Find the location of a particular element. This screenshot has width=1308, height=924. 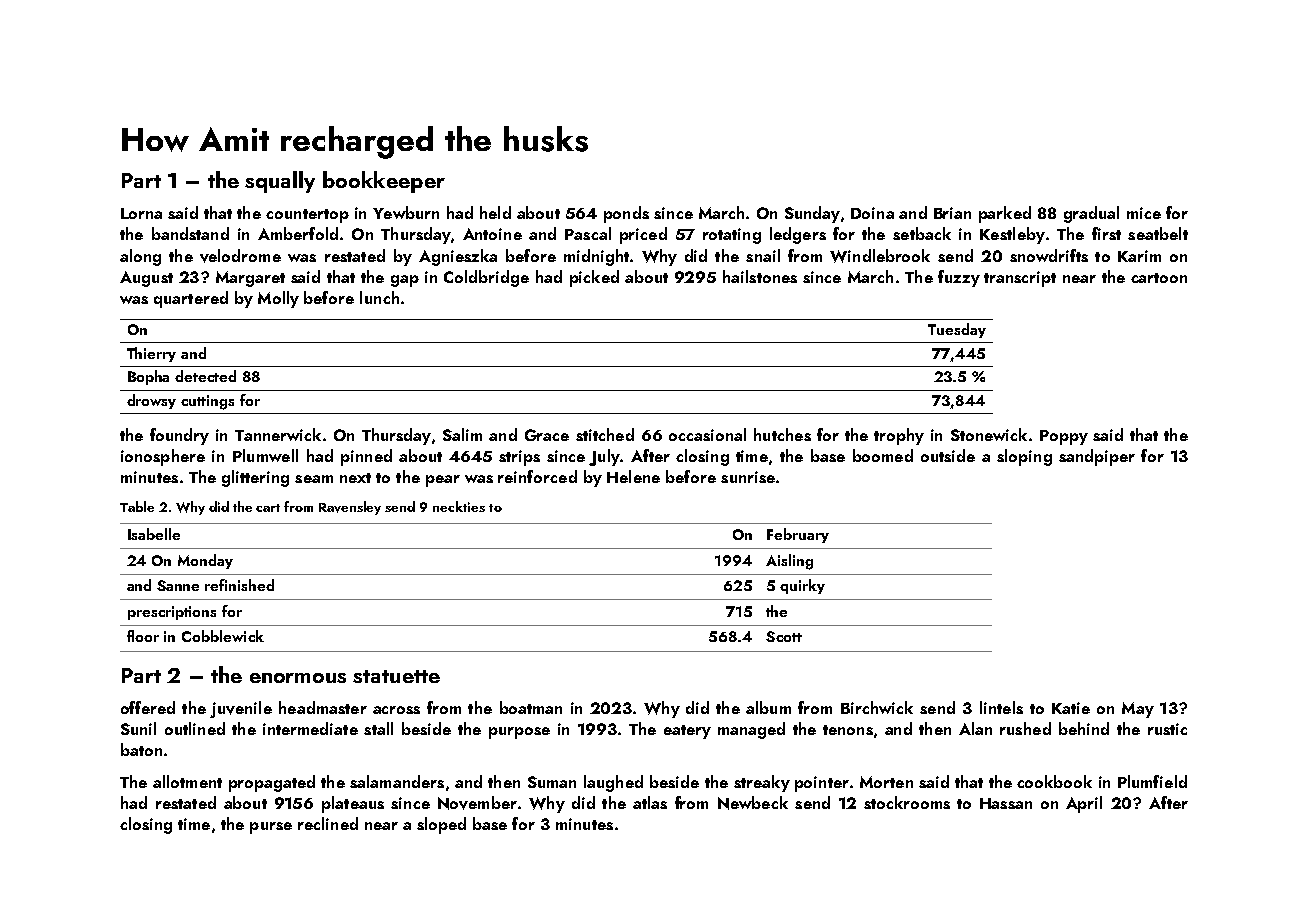

refinished is located at coordinates (239, 585).
